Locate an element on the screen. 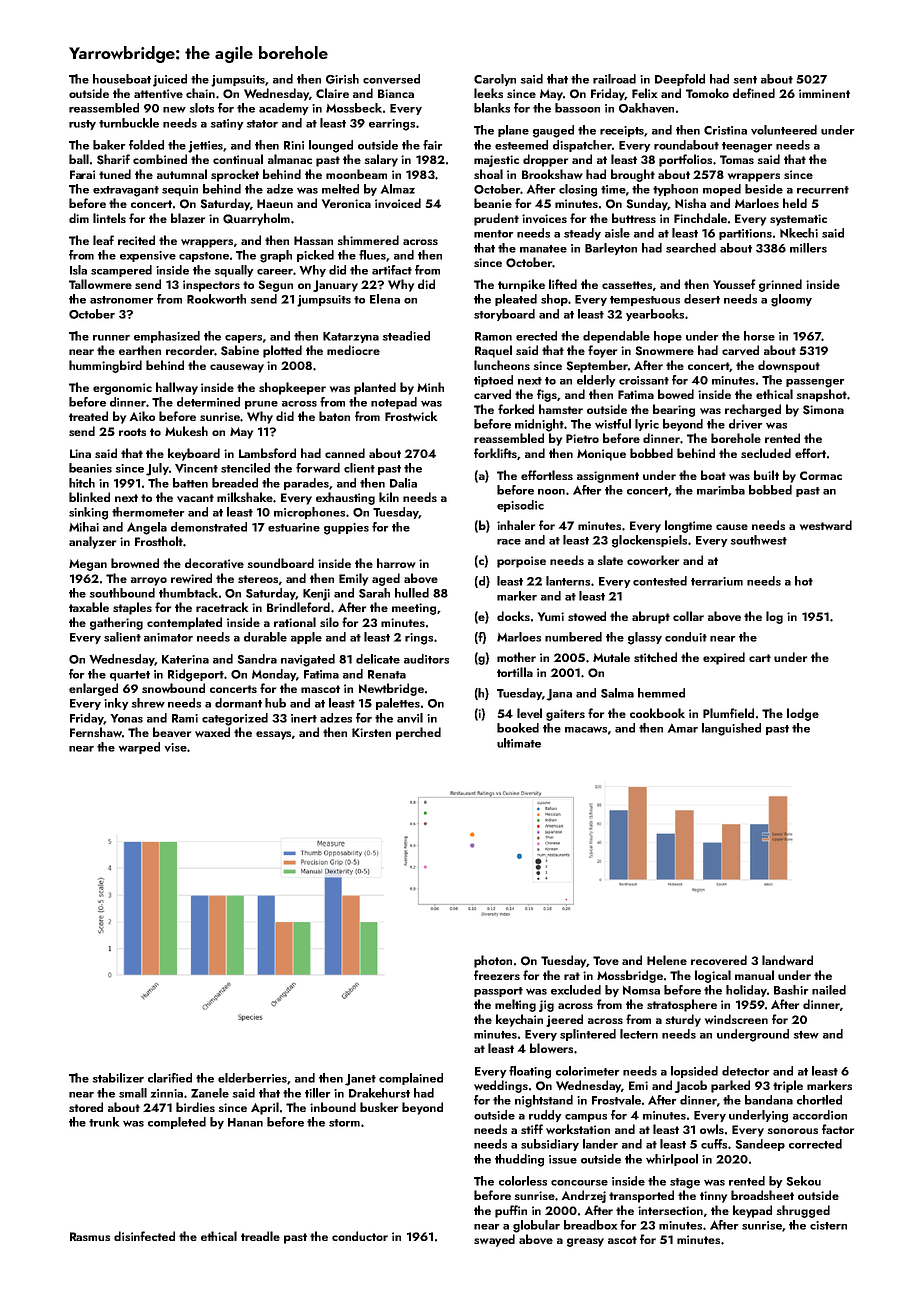 Image resolution: width=924 pixels, height=1308 pixels. rewired is located at coordinates (191, 578).
